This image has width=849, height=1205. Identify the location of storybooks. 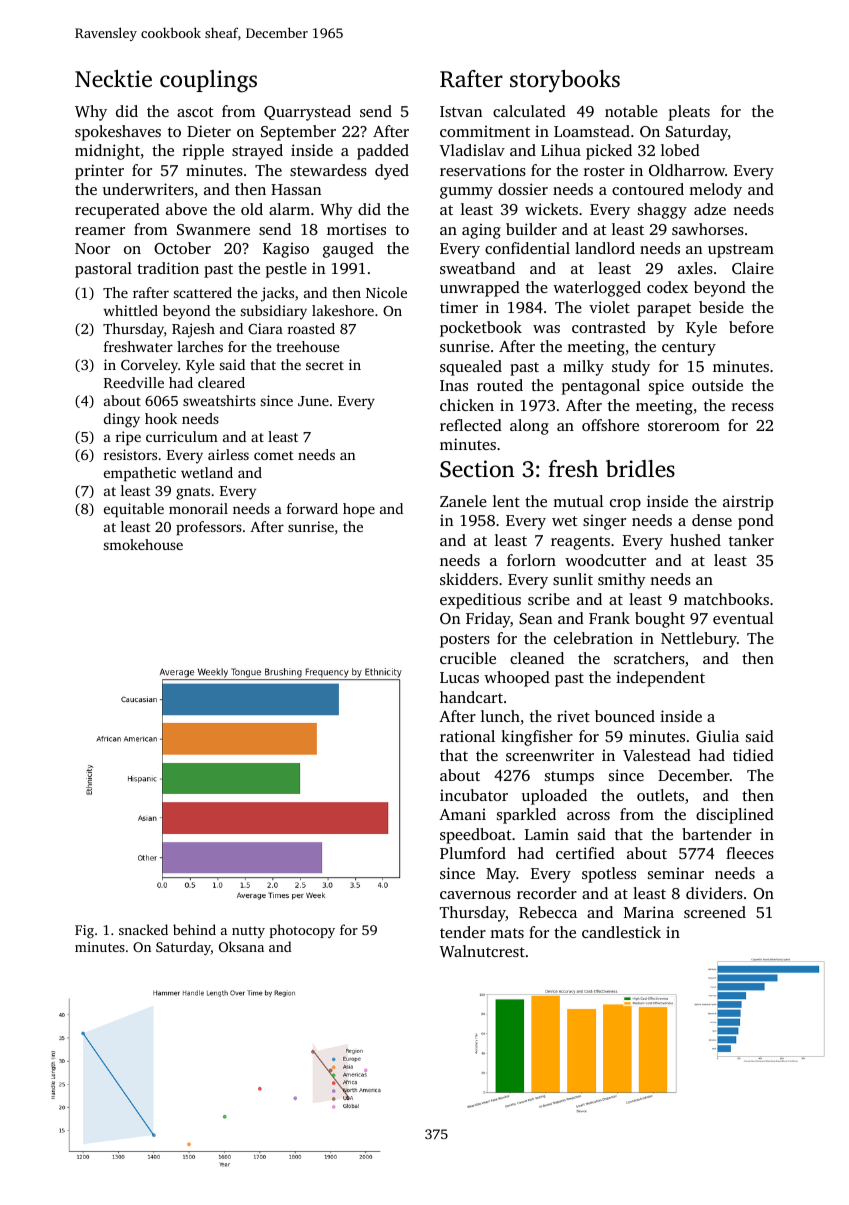
(565, 81).
